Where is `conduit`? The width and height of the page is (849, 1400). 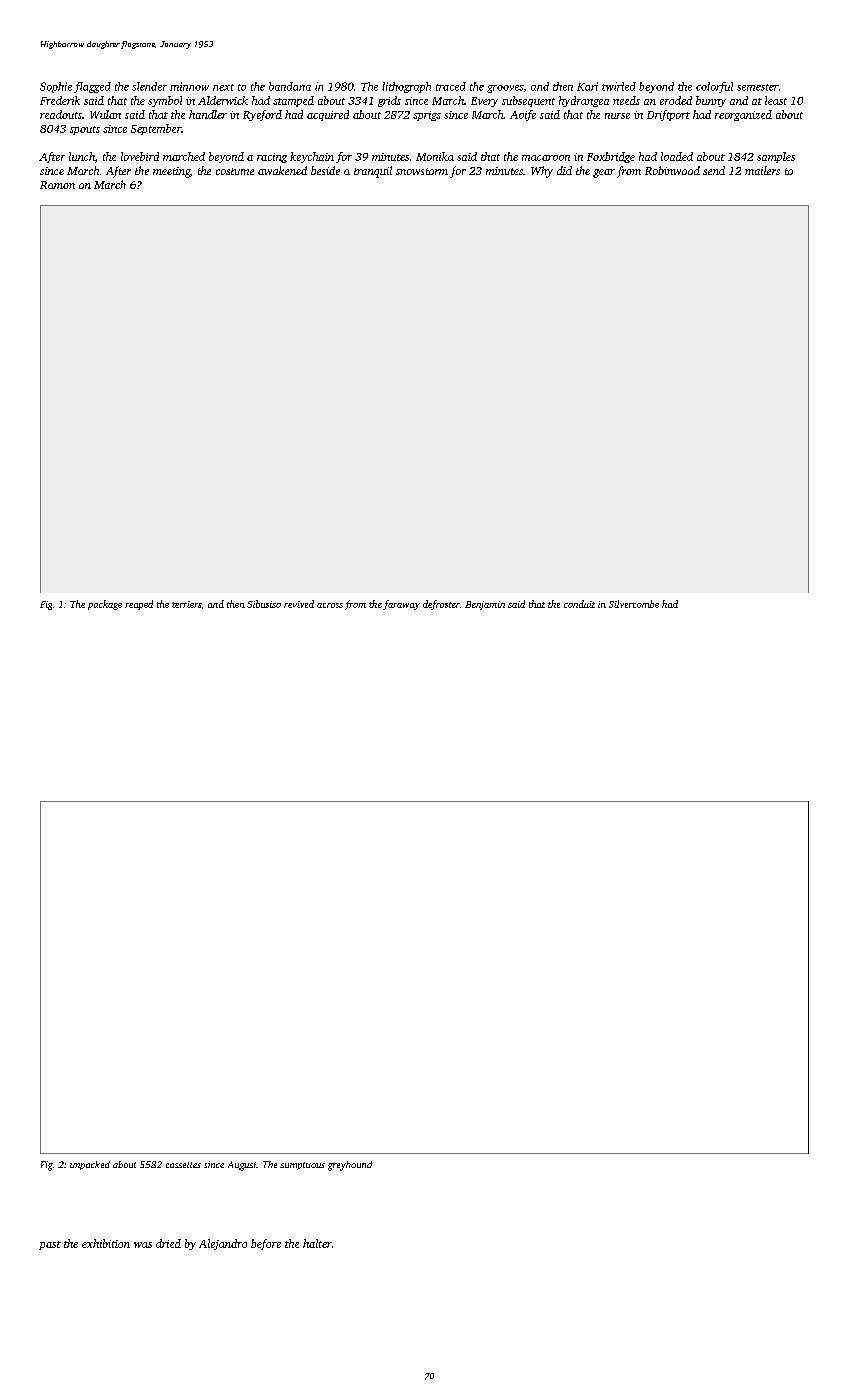 conduit is located at coordinates (579, 604).
